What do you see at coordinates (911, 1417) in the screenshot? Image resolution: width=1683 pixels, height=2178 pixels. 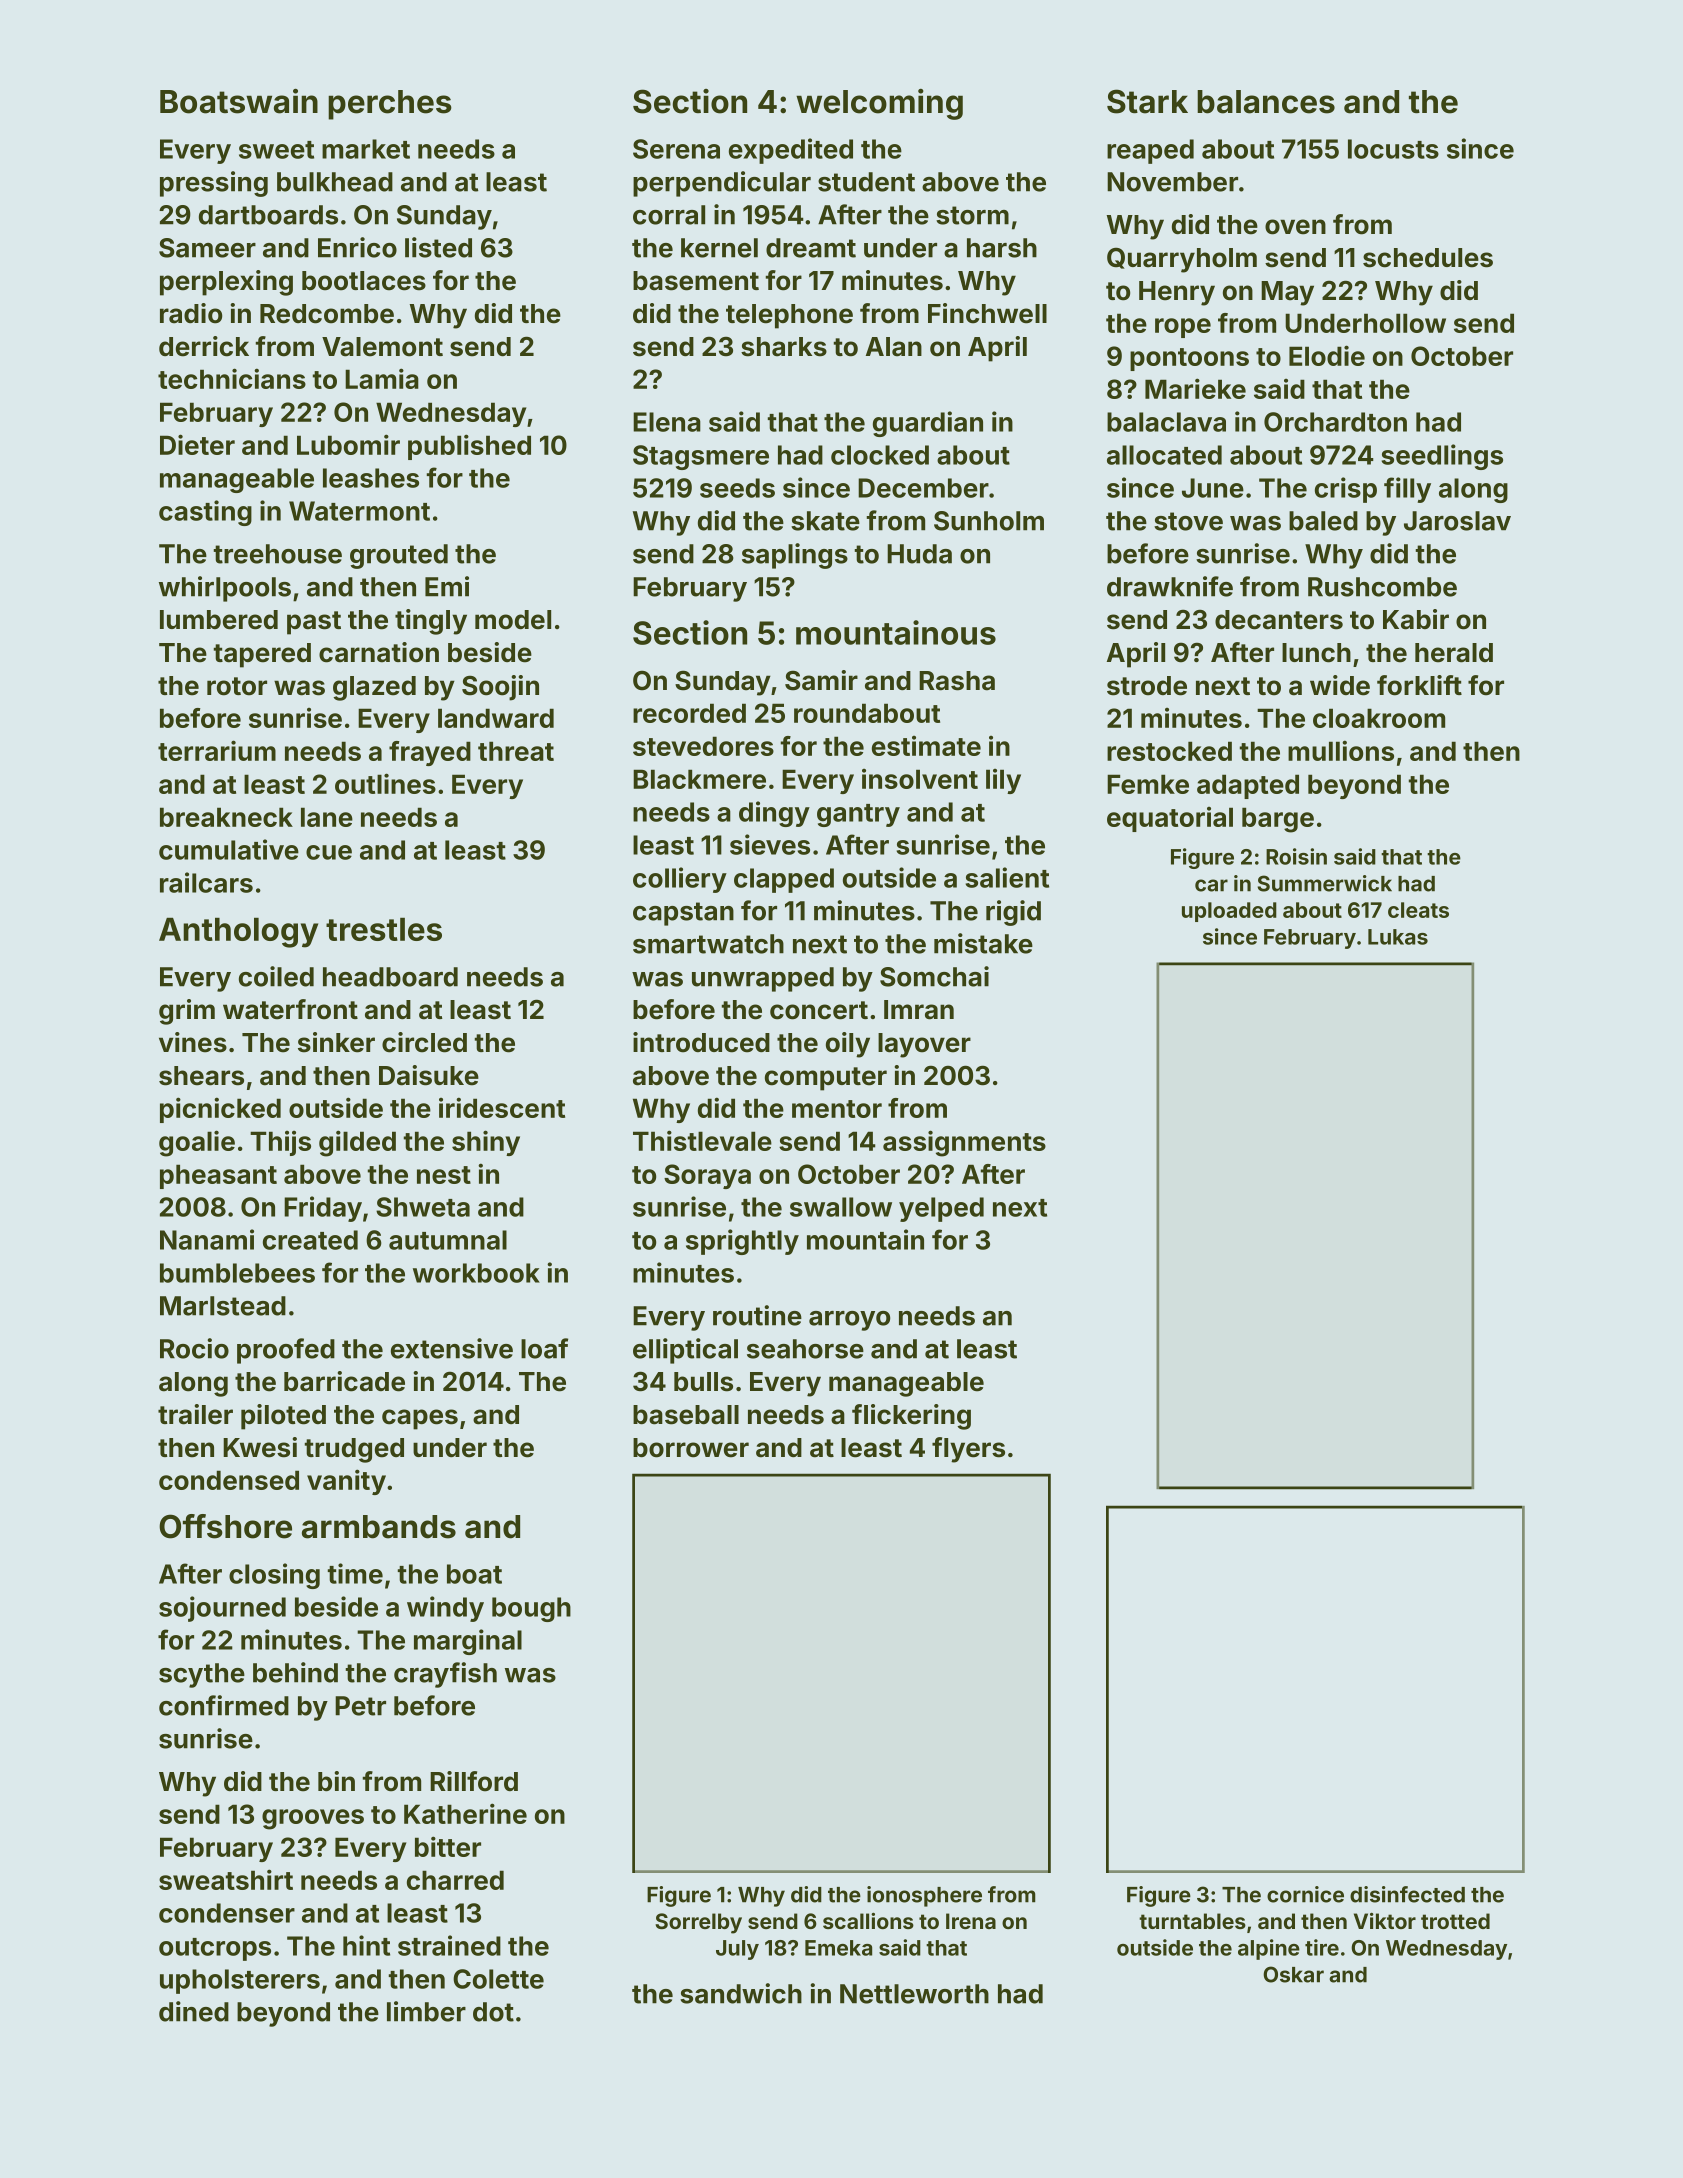 I see `flickering` at bounding box center [911, 1417].
